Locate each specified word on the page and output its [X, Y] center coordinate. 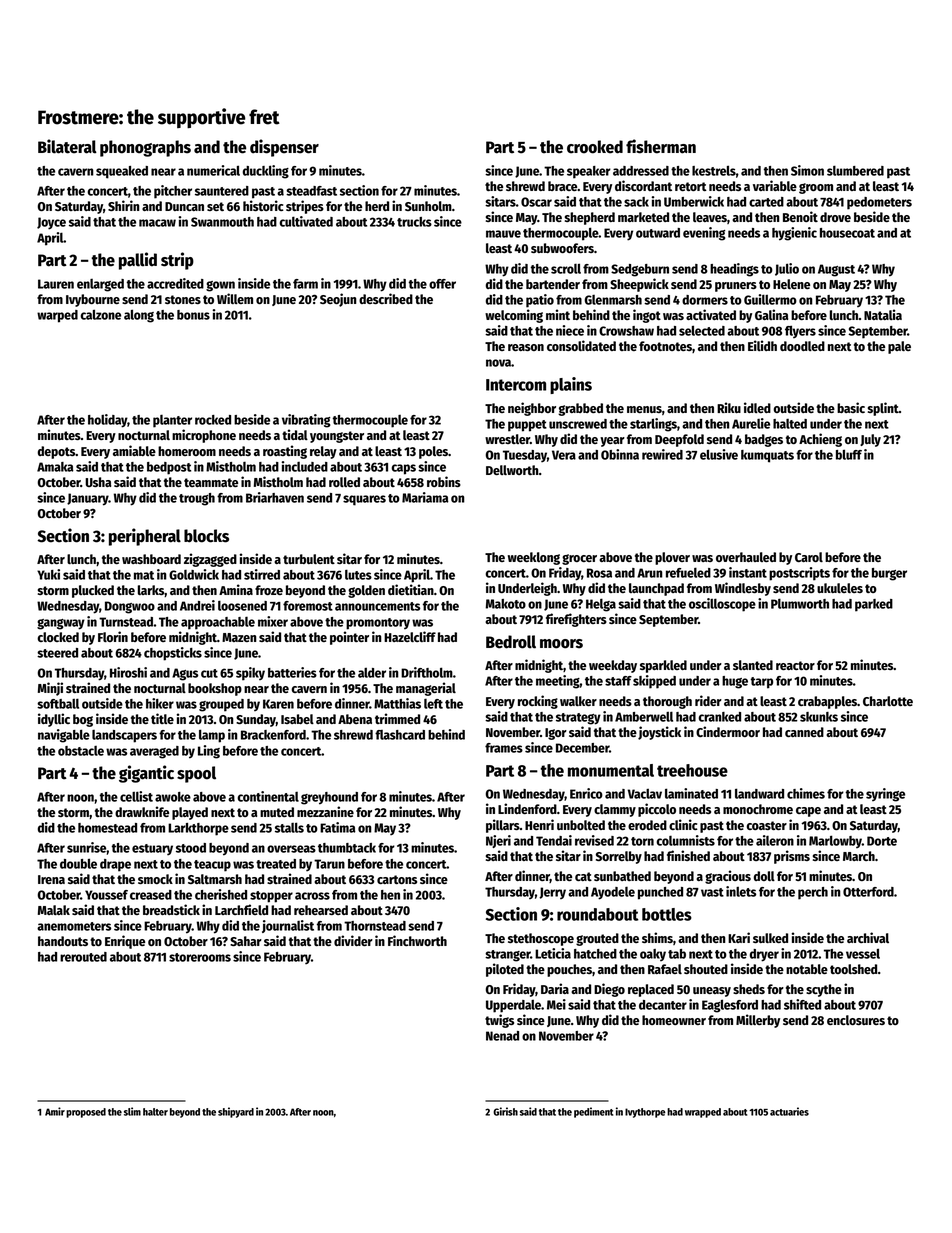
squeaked [122, 172]
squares [364, 500]
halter [155, 1112]
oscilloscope [722, 605]
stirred [262, 574]
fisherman [661, 146]
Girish [505, 1111]
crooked [595, 147]
